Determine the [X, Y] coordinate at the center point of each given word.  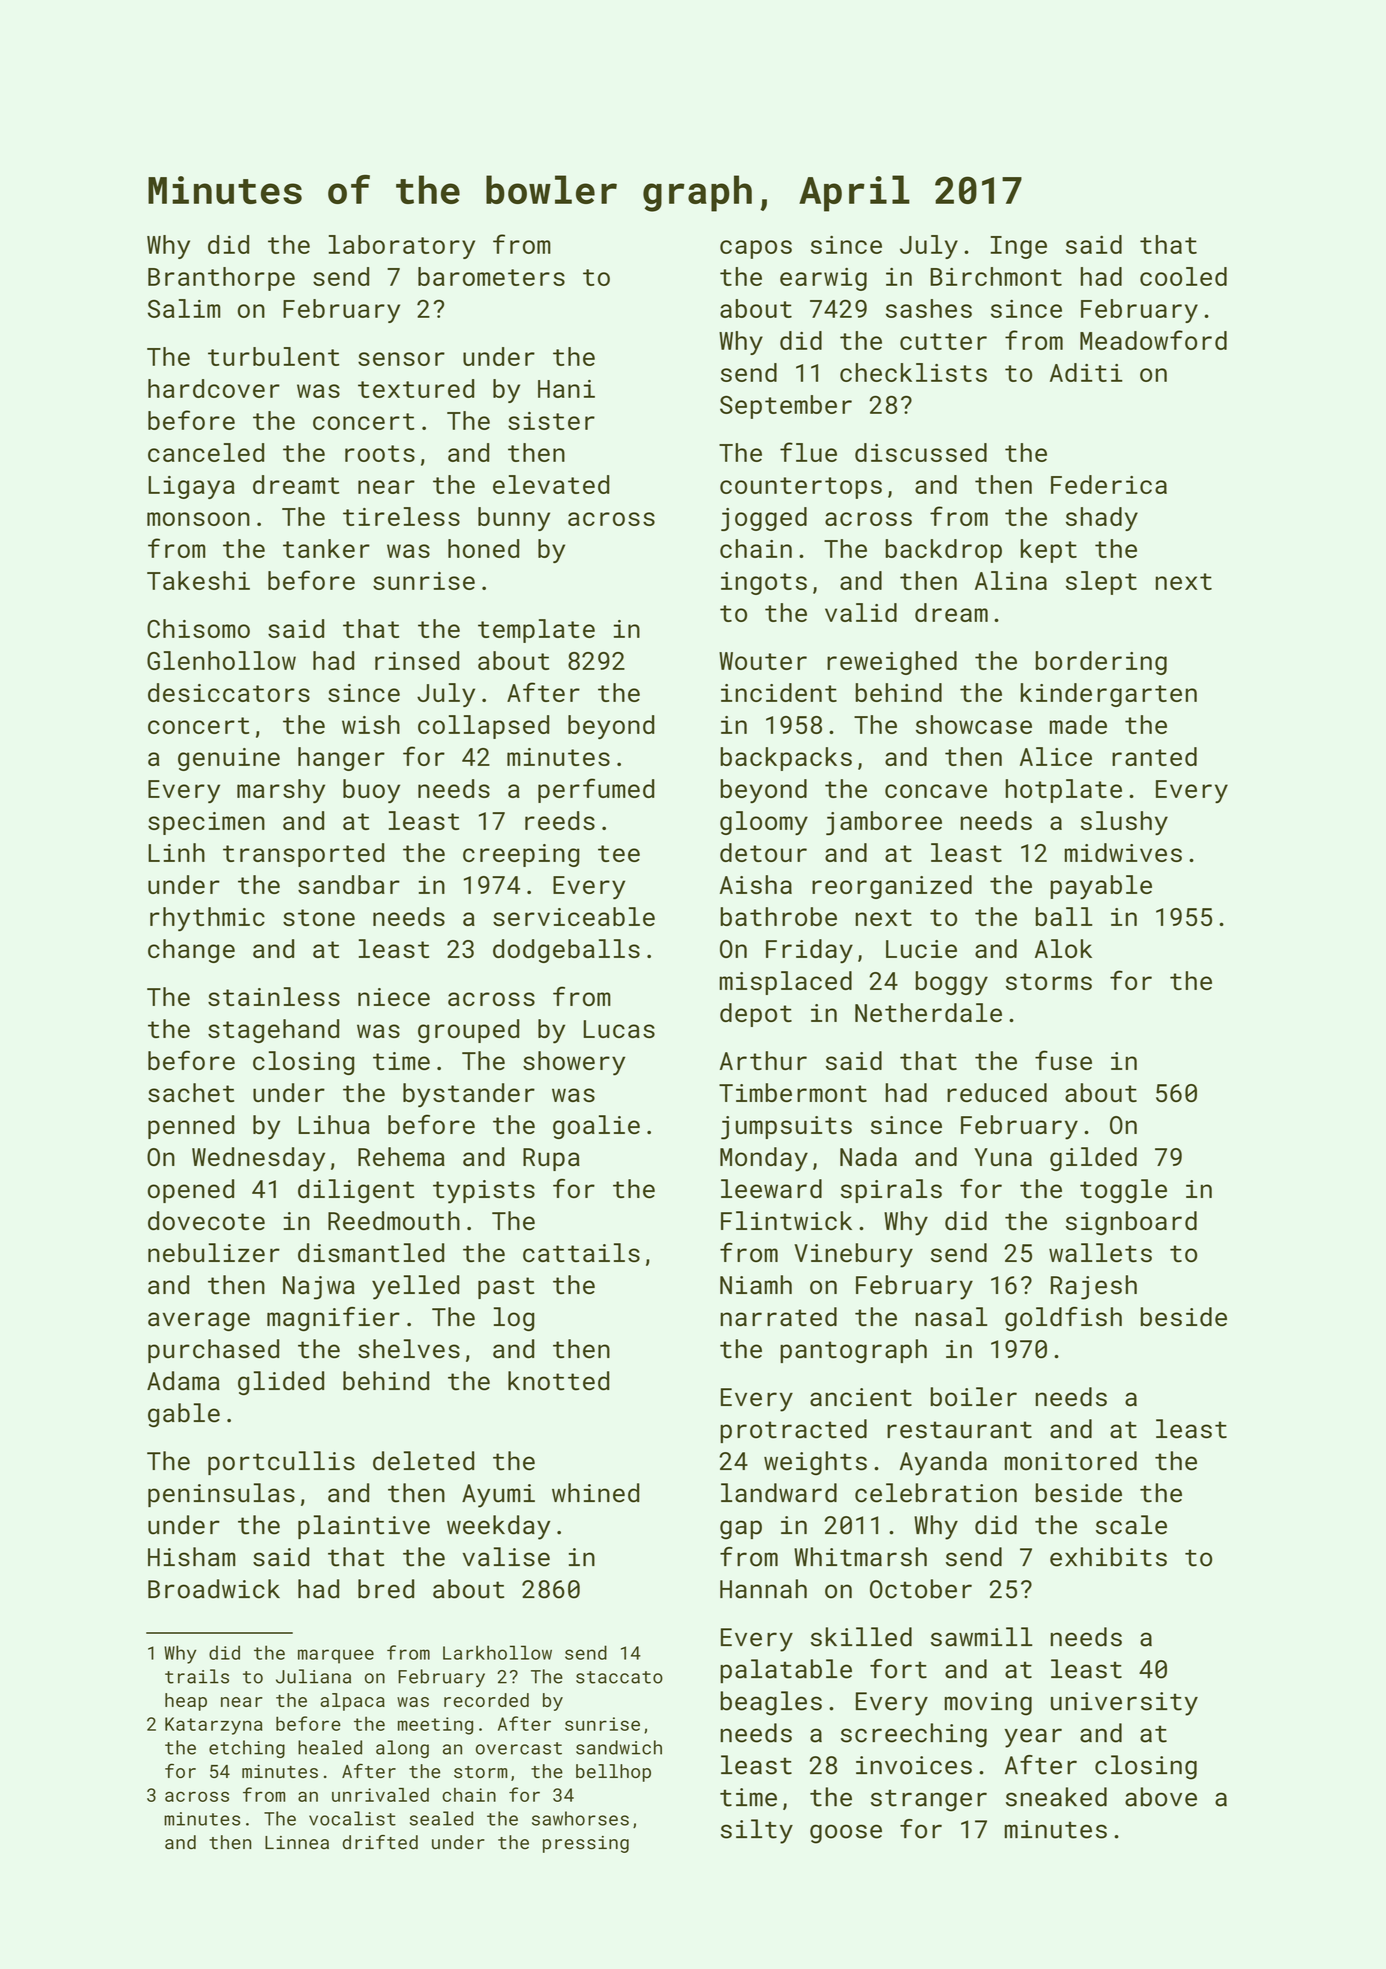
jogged [764, 519]
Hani [566, 389]
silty [757, 1831]
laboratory [402, 247]
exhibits [1108, 1557]
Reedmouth [394, 1220]
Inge [1019, 247]
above [1161, 1797]
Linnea [297, 1843]
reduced [997, 1092]
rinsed [417, 660]
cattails [581, 1252]
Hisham [191, 1557]
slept [1101, 583]
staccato [619, 1677]
